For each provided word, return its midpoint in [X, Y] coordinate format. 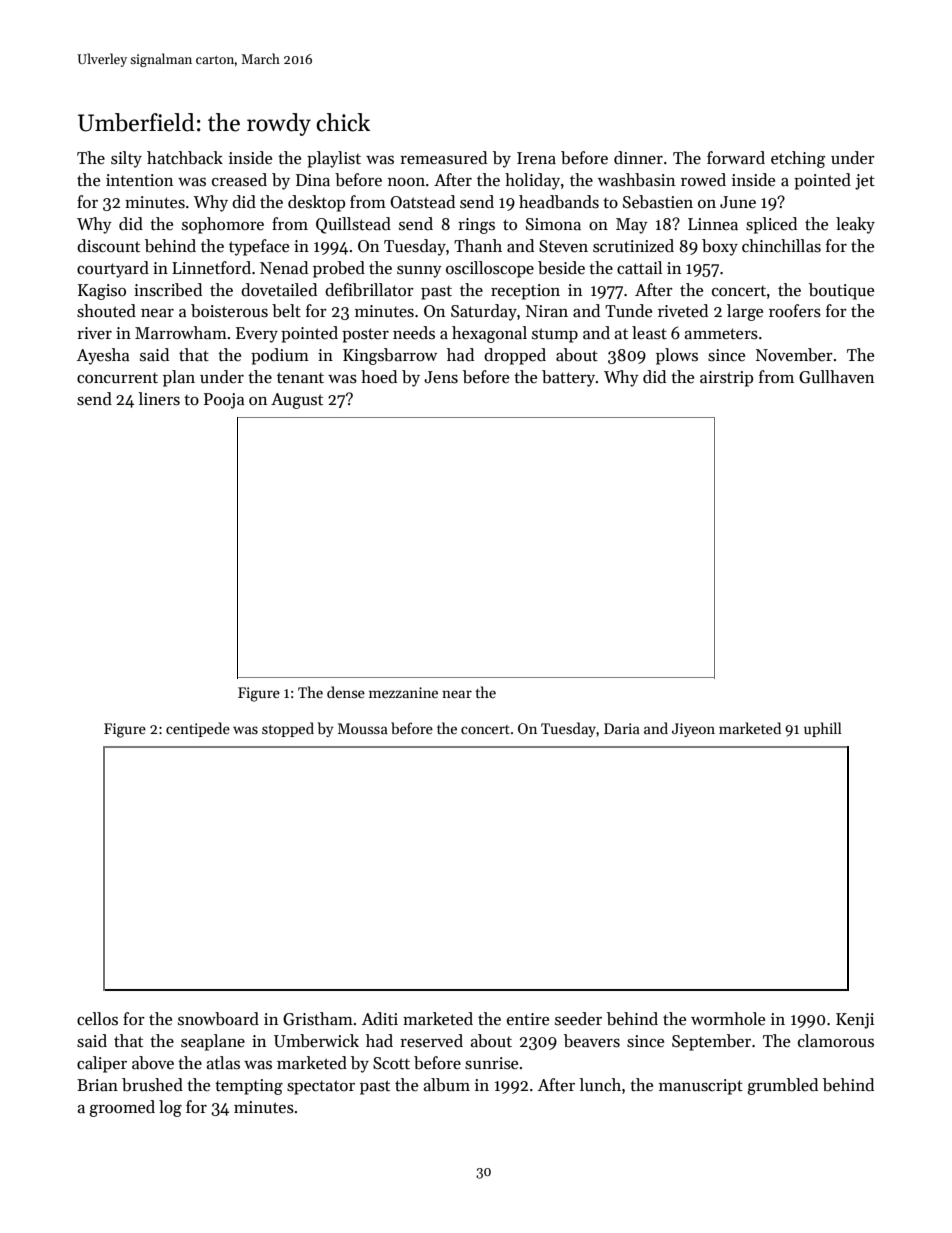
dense [346, 692]
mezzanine [403, 692]
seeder [578, 1019]
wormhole [728, 1019]
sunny [419, 272]
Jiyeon [693, 730]
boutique [841, 291]
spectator [321, 1087]
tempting [249, 1087]
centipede [198, 729]
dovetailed [279, 290]
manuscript [701, 1087]
